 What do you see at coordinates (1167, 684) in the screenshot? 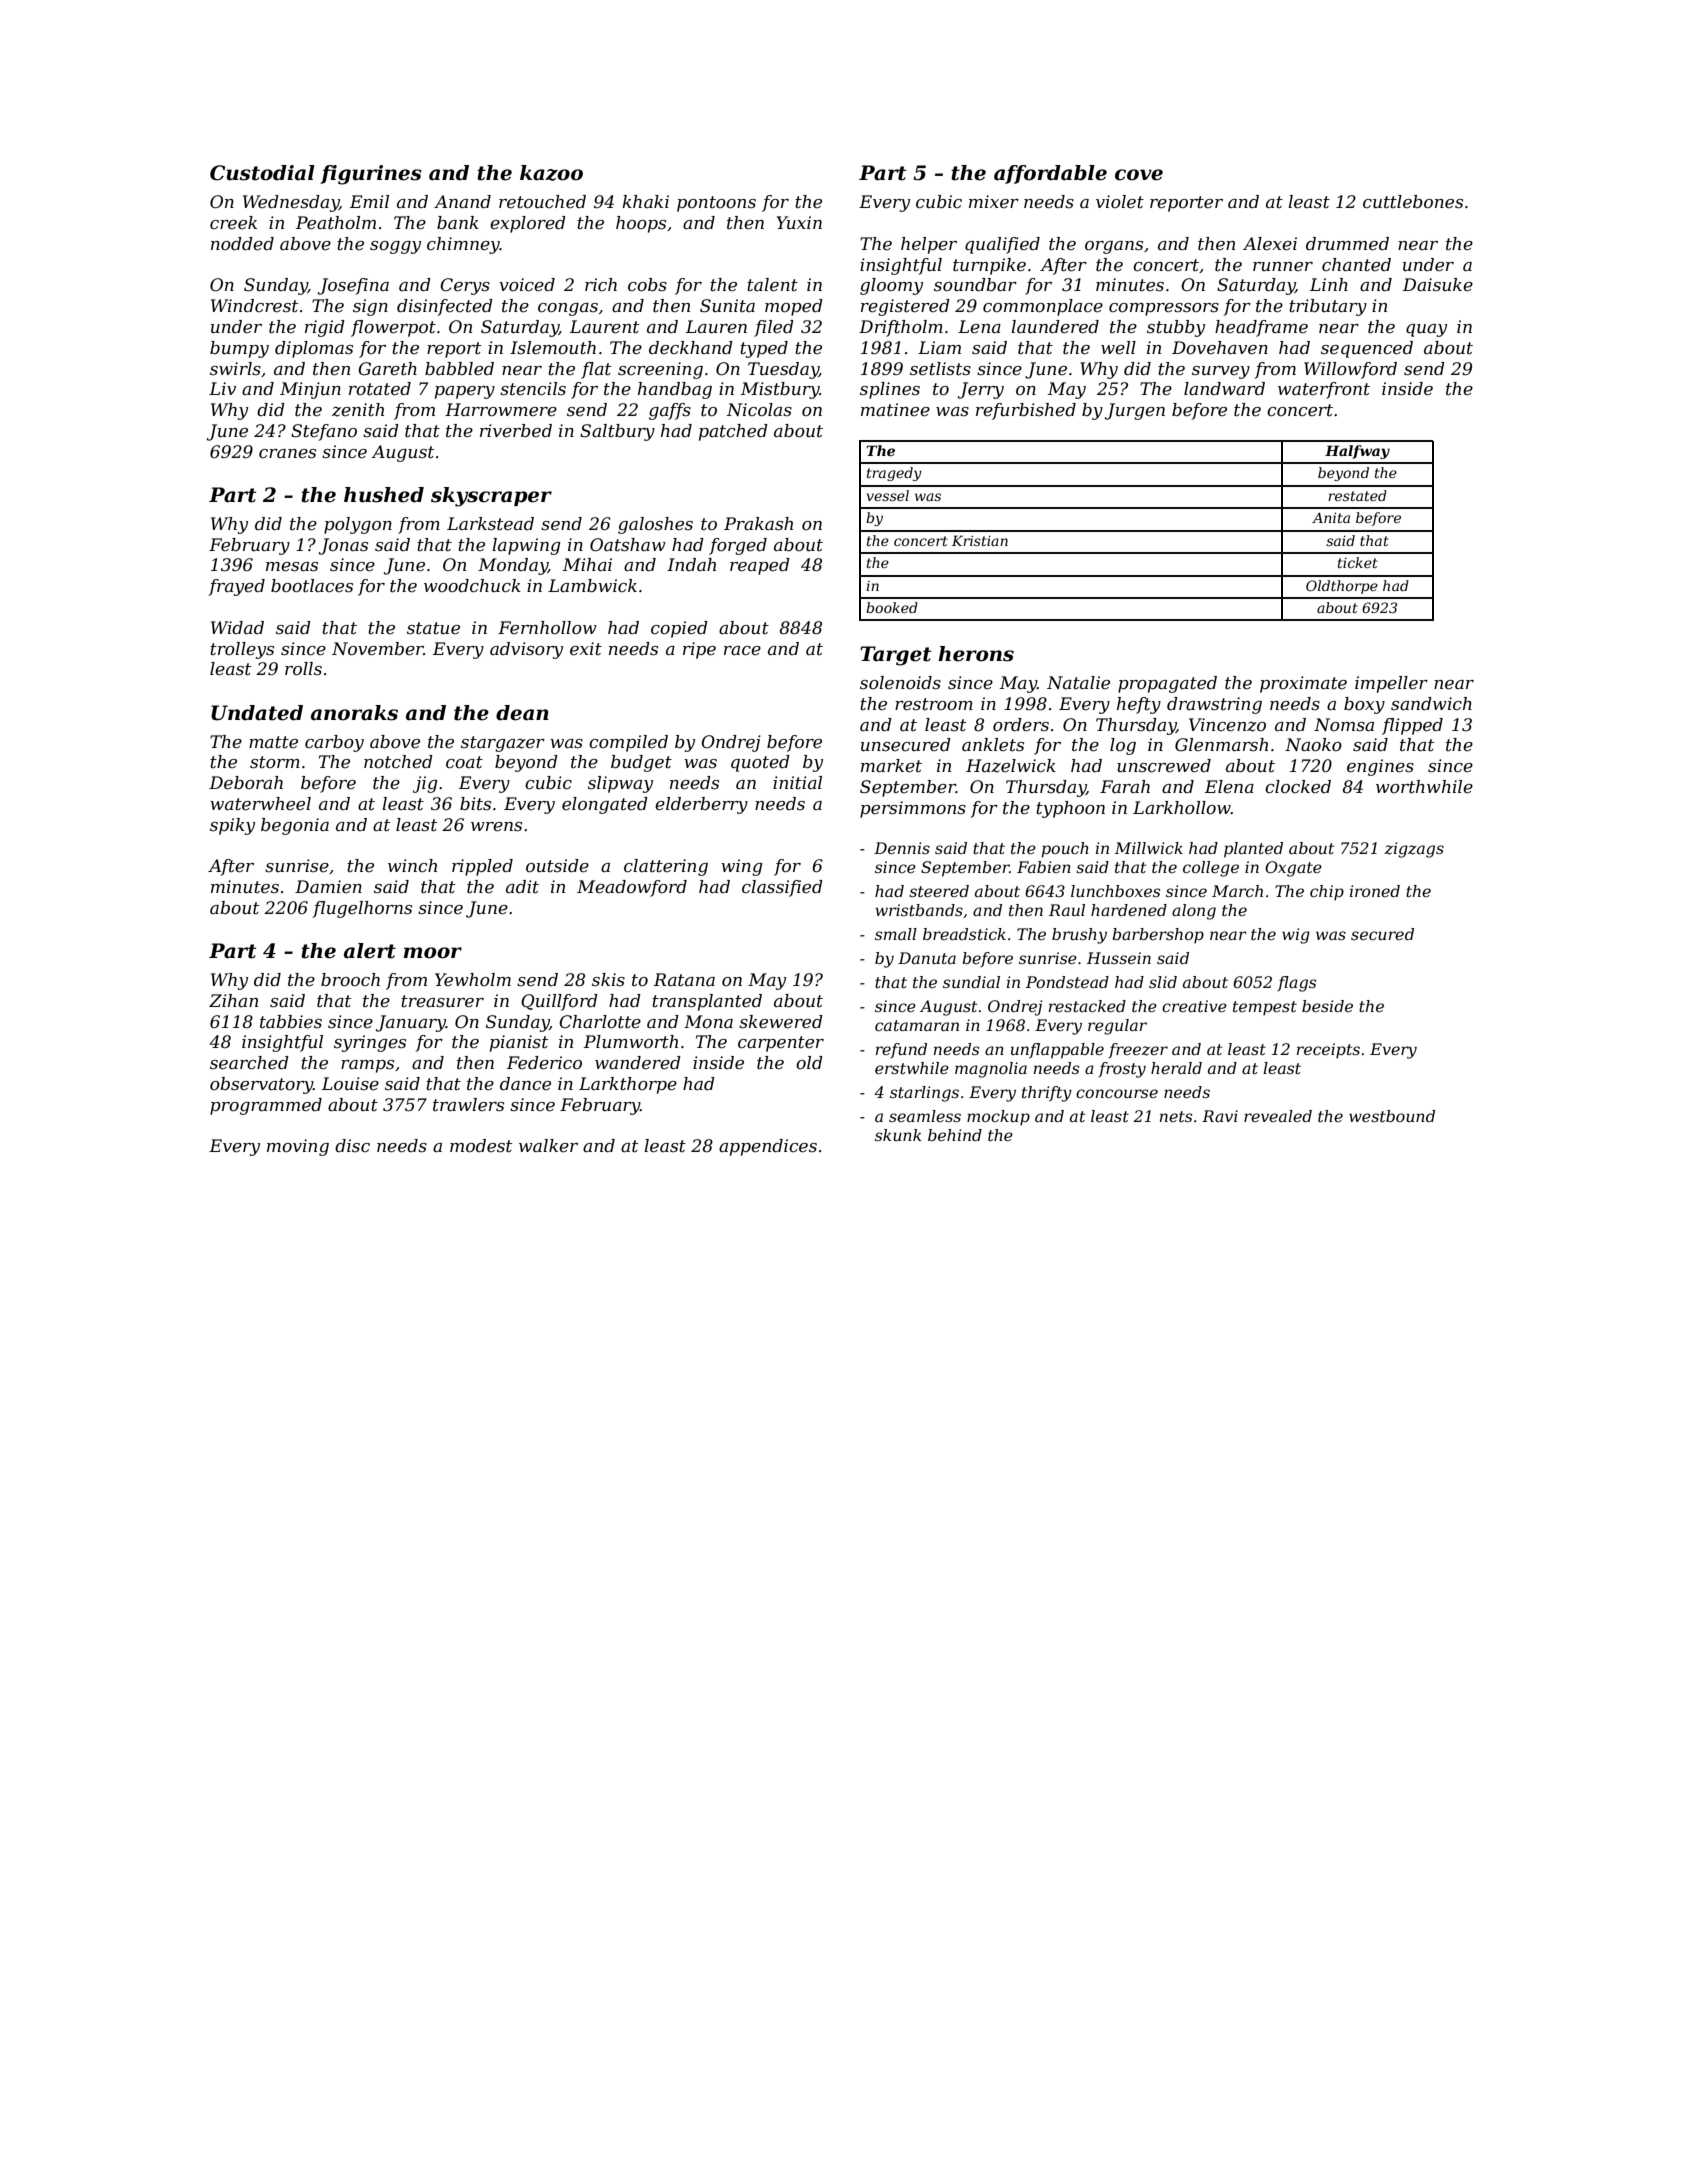
I see `propagated` at bounding box center [1167, 684].
